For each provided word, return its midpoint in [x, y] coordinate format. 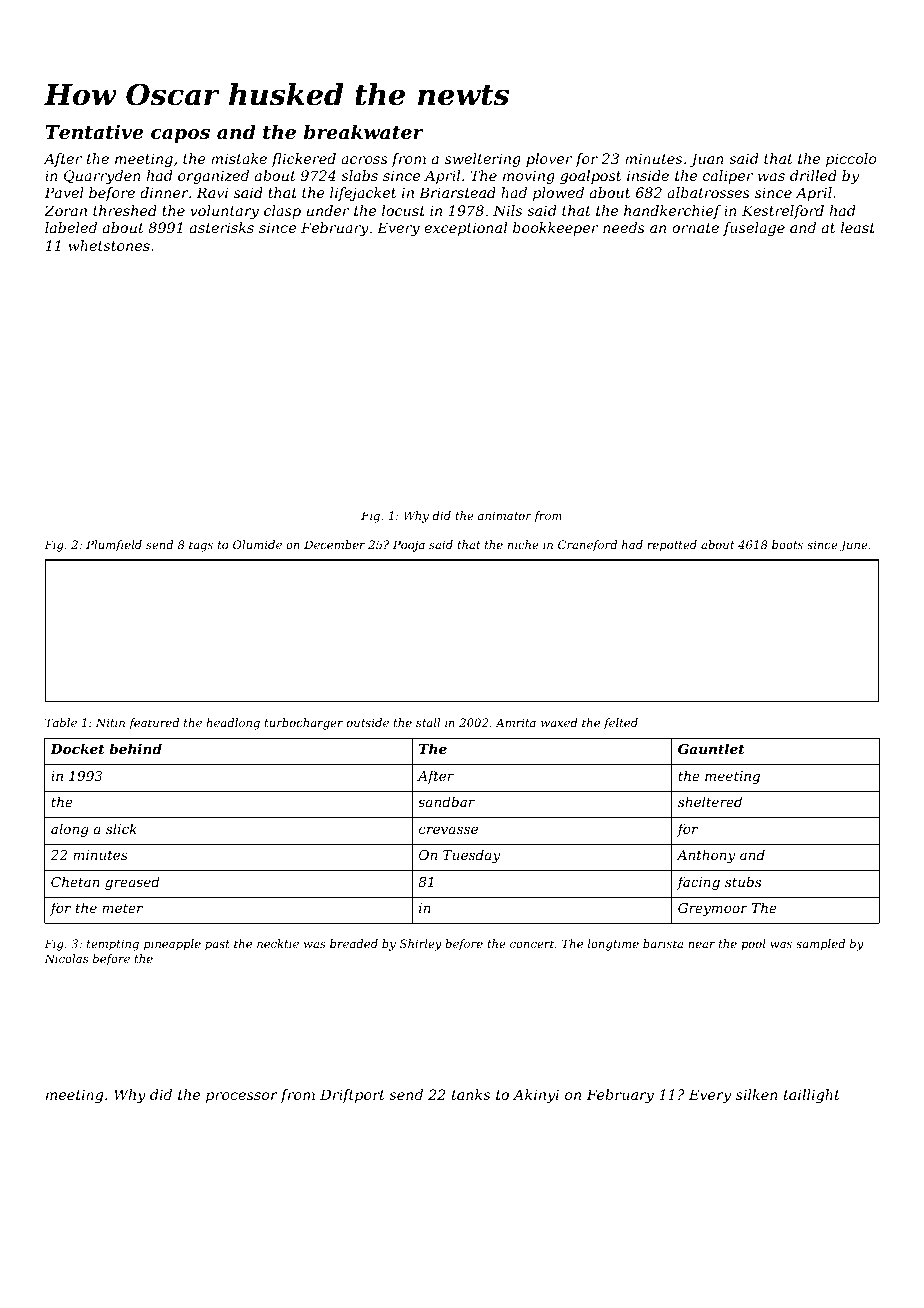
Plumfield [114, 545]
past [217, 945]
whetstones [109, 245]
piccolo [851, 160]
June [853, 546]
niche [523, 544]
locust [403, 210]
